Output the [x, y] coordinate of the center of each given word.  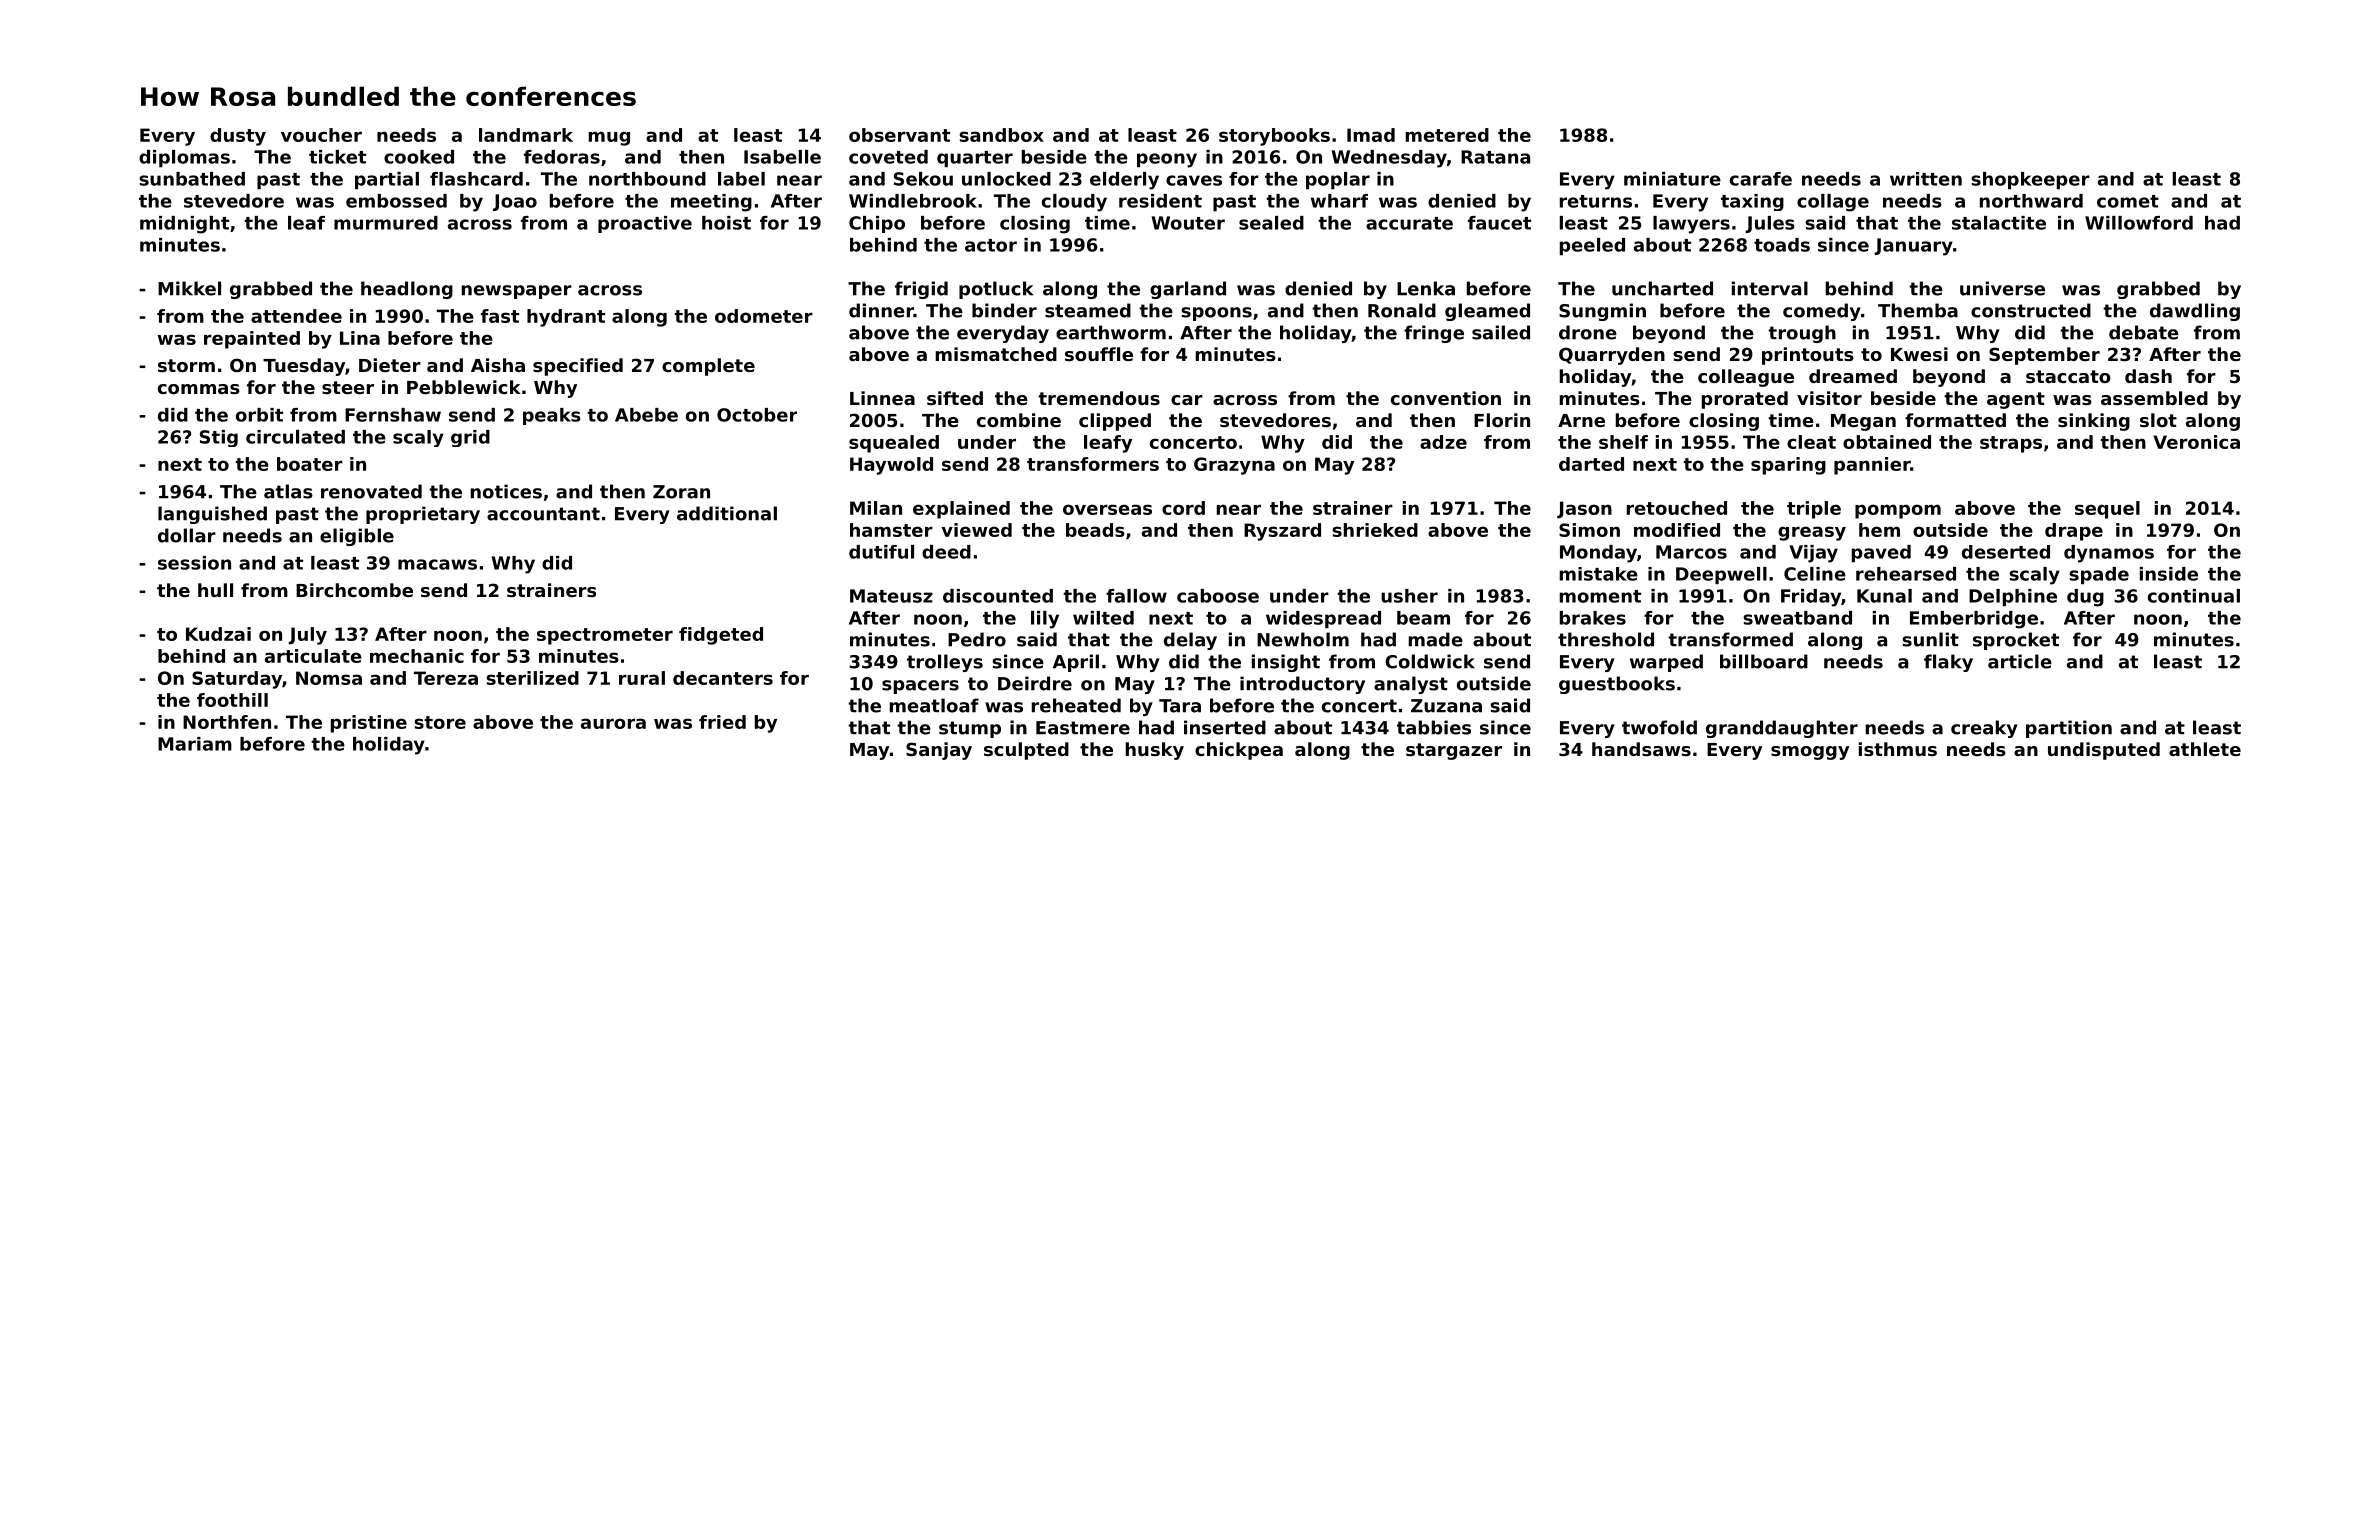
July [307, 636]
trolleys [945, 663]
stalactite [1999, 223]
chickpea [1239, 751]
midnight [184, 225]
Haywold [891, 466]
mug [609, 138]
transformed [1730, 639]
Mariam [195, 744]
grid [470, 438]
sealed [1271, 223]
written [1926, 179]
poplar [1338, 180]
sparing [1788, 466]
